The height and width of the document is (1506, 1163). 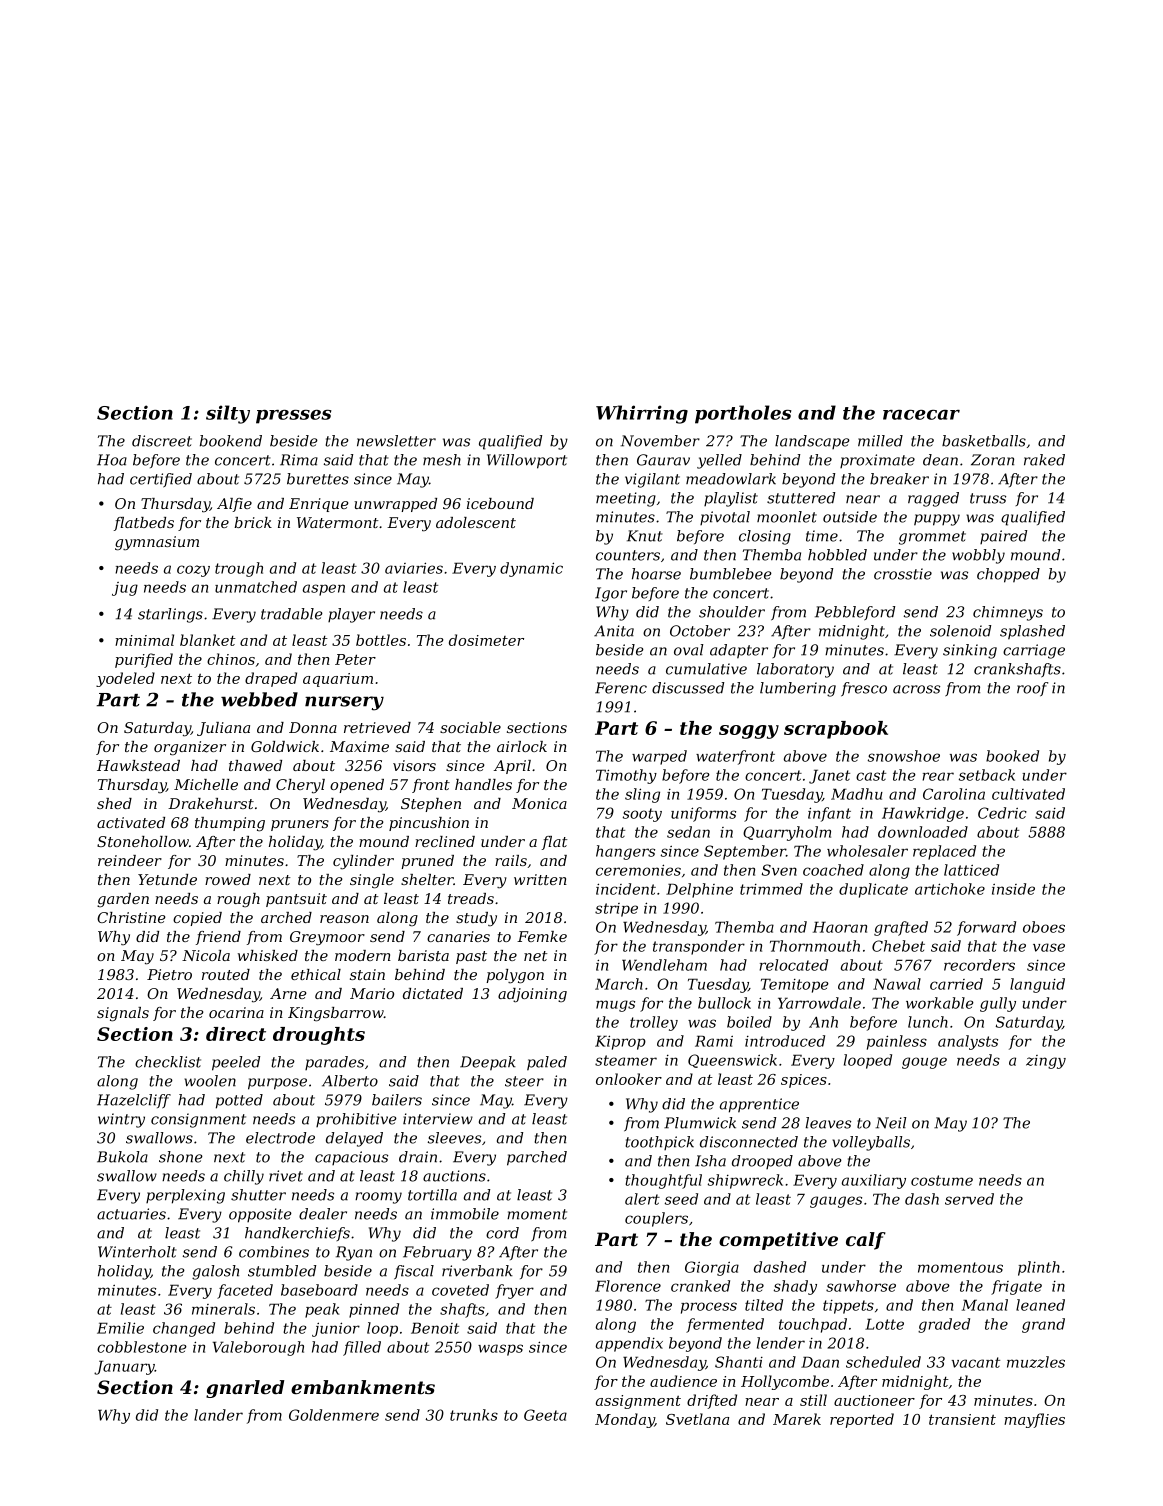 What do you see at coordinates (218, 1415) in the document?
I see `lander` at bounding box center [218, 1415].
